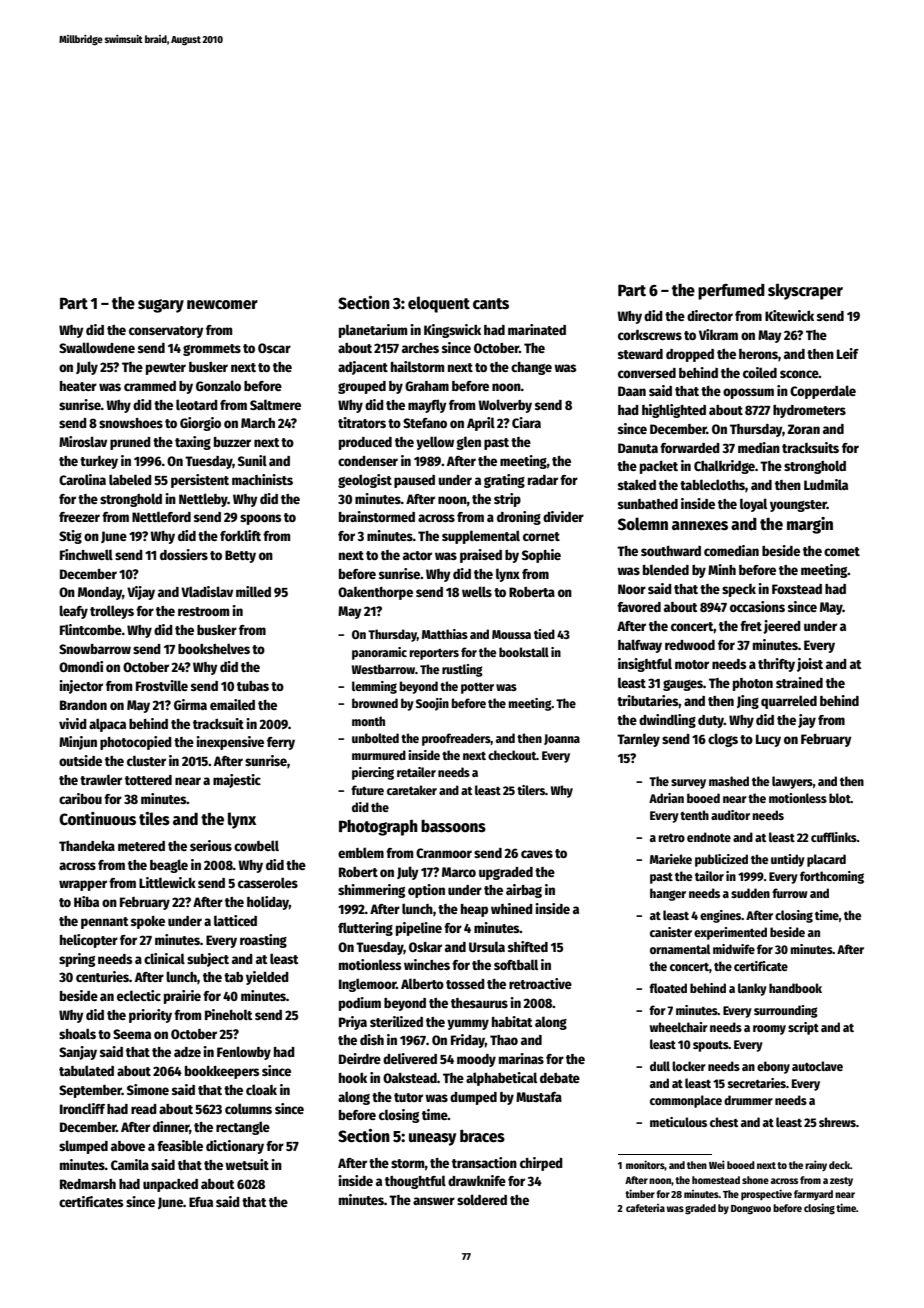 This document has width=924, height=1308. Describe the element at coordinates (182, 997) in the document. I see `prairie` at that location.
